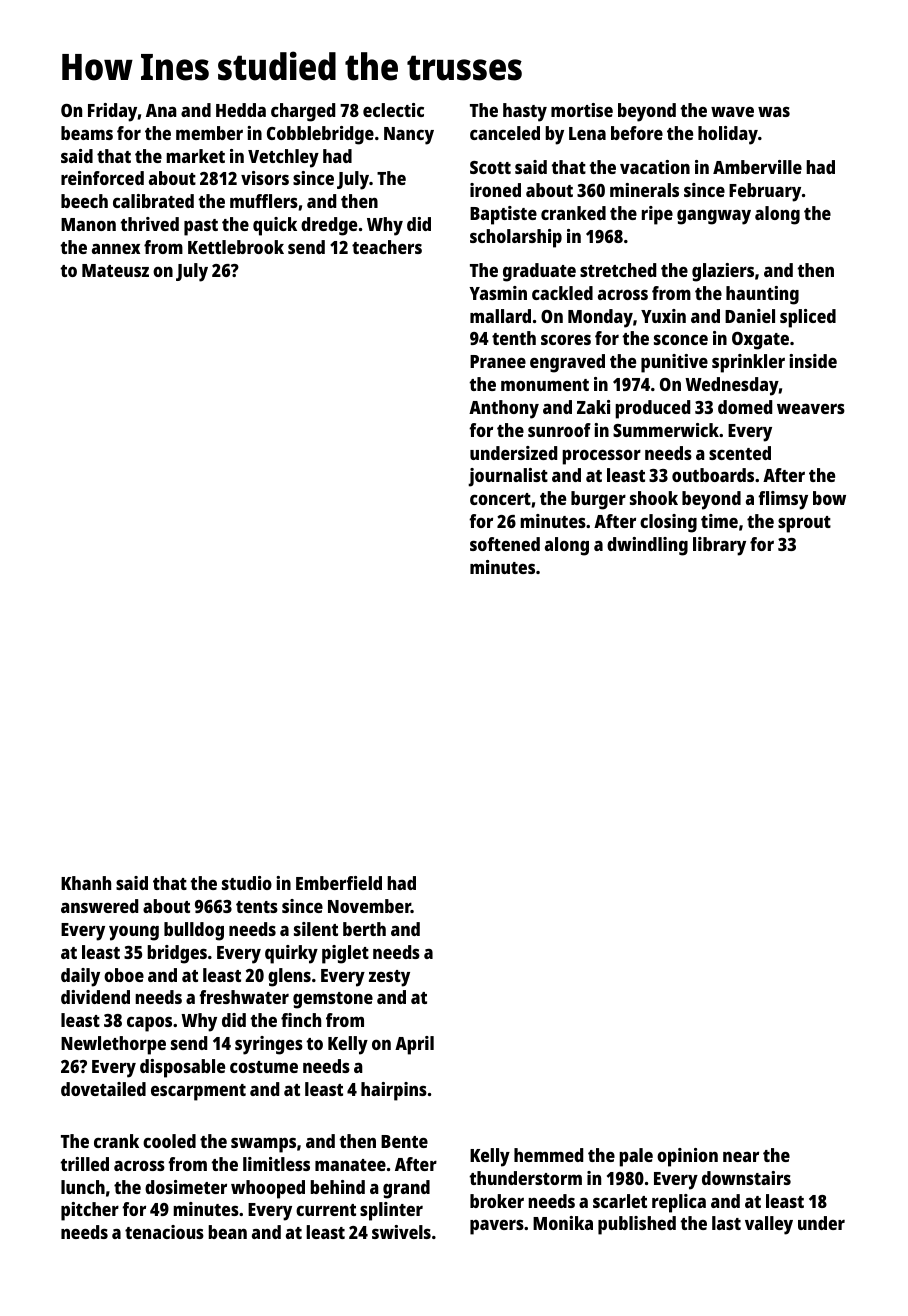 The image size is (908, 1316). I want to click on studio, so click(247, 883).
